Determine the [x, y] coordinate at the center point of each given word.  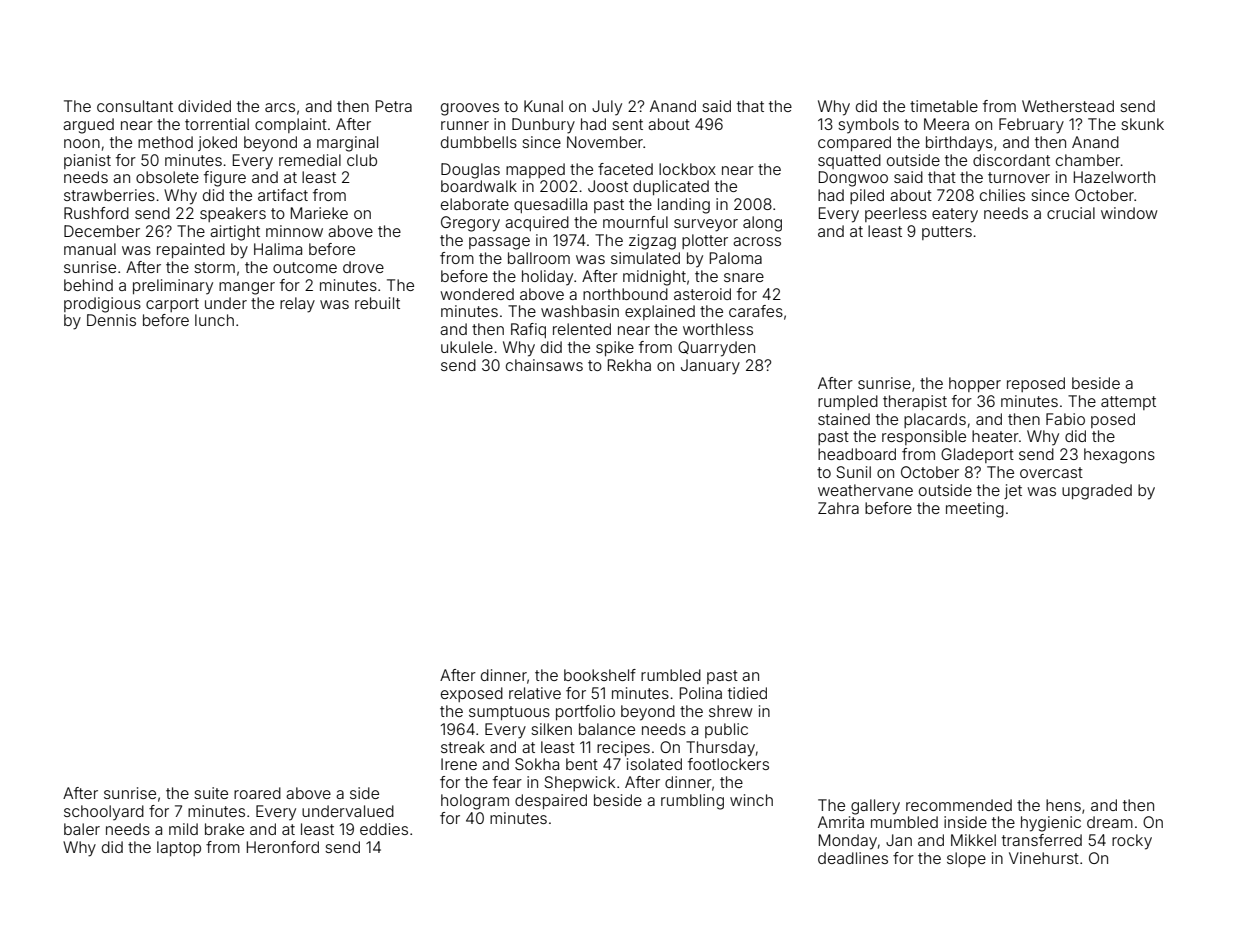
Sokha [537, 764]
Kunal [543, 106]
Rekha [629, 365]
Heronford [283, 847]
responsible [924, 437]
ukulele [467, 347]
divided [204, 106]
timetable [944, 106]
